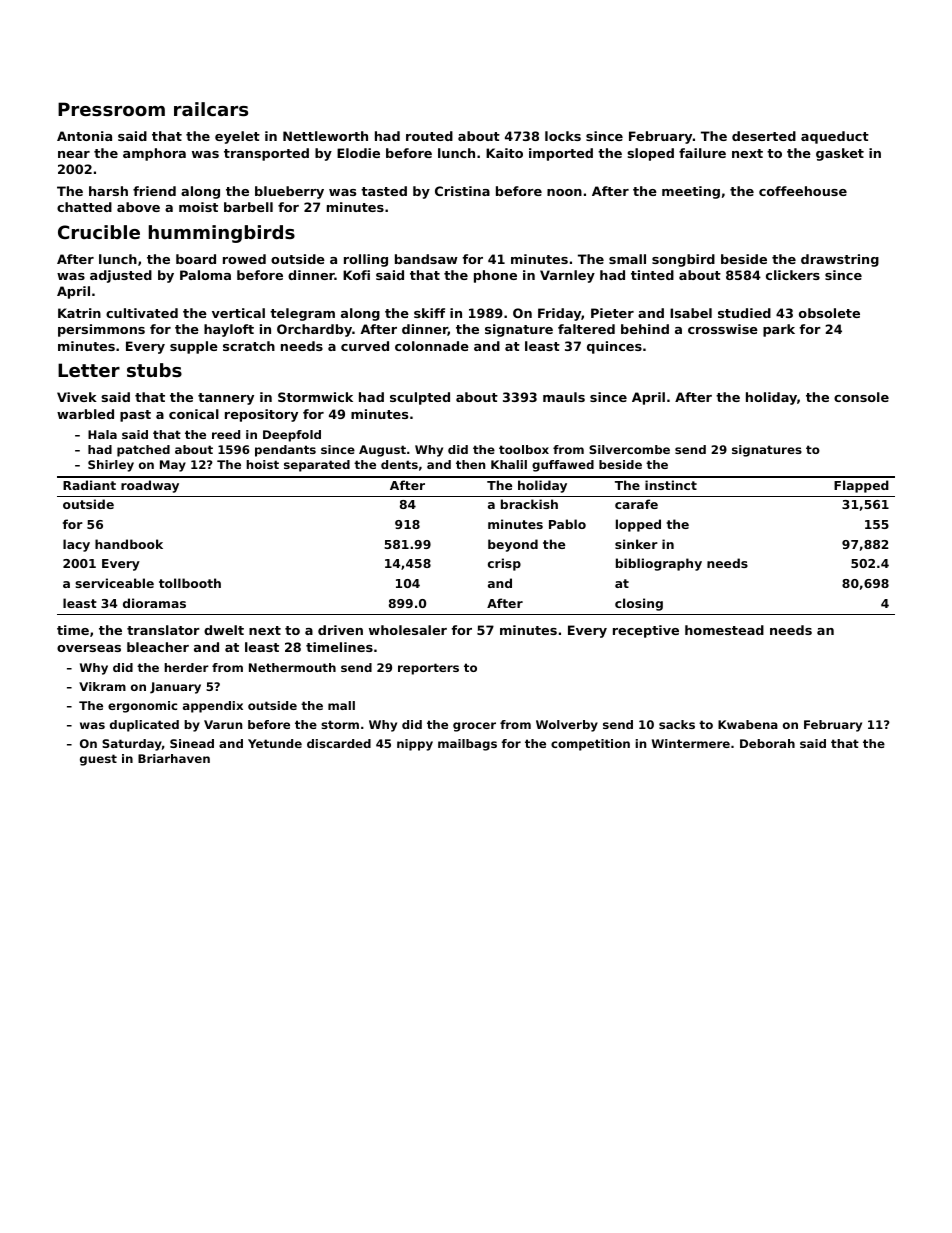 Image resolution: width=952 pixels, height=1233 pixels. What do you see at coordinates (567, 276) in the document?
I see `Varnley` at bounding box center [567, 276].
